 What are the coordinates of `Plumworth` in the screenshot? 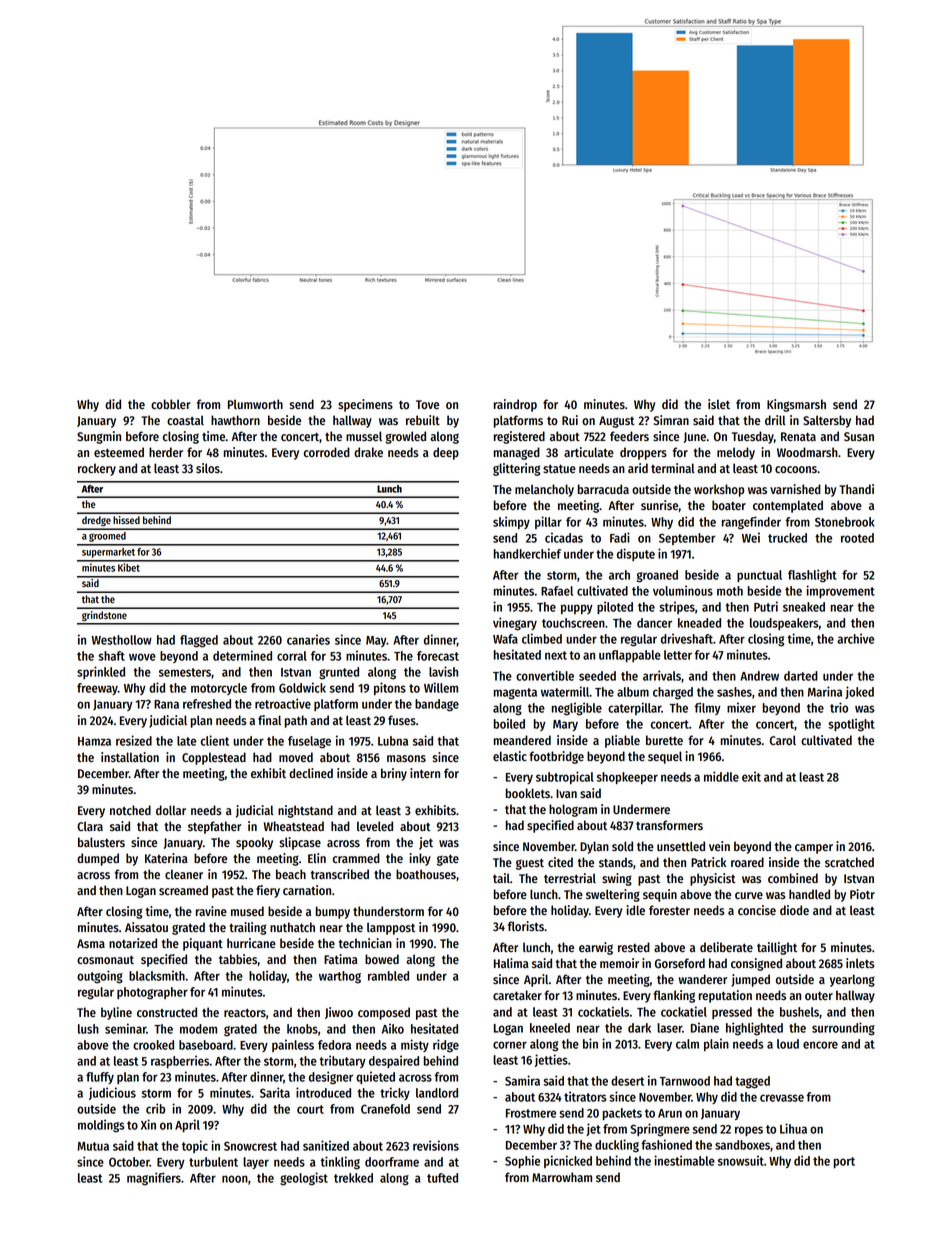 It's located at (255, 404).
